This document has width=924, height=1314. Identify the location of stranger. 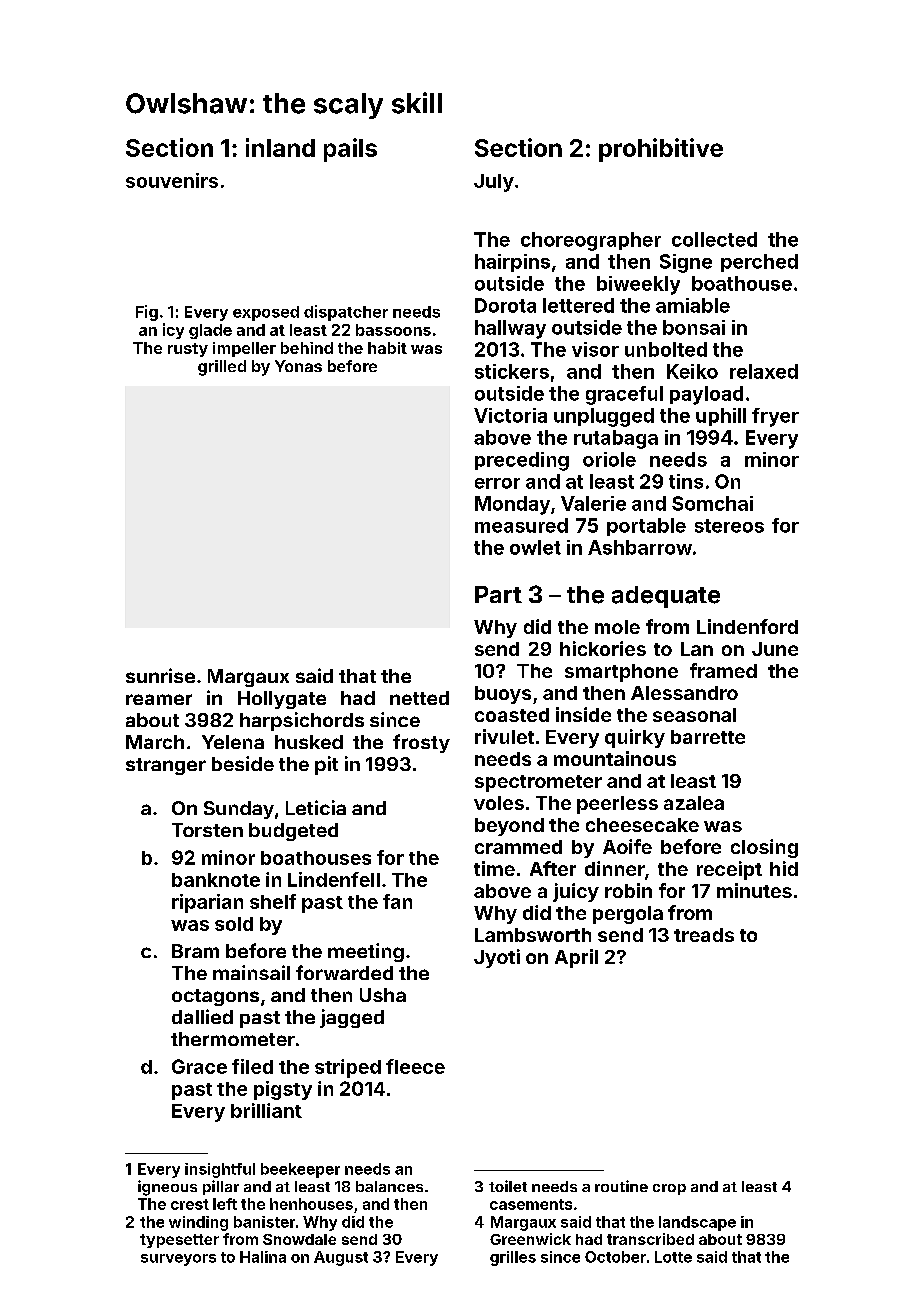
(166, 766).
